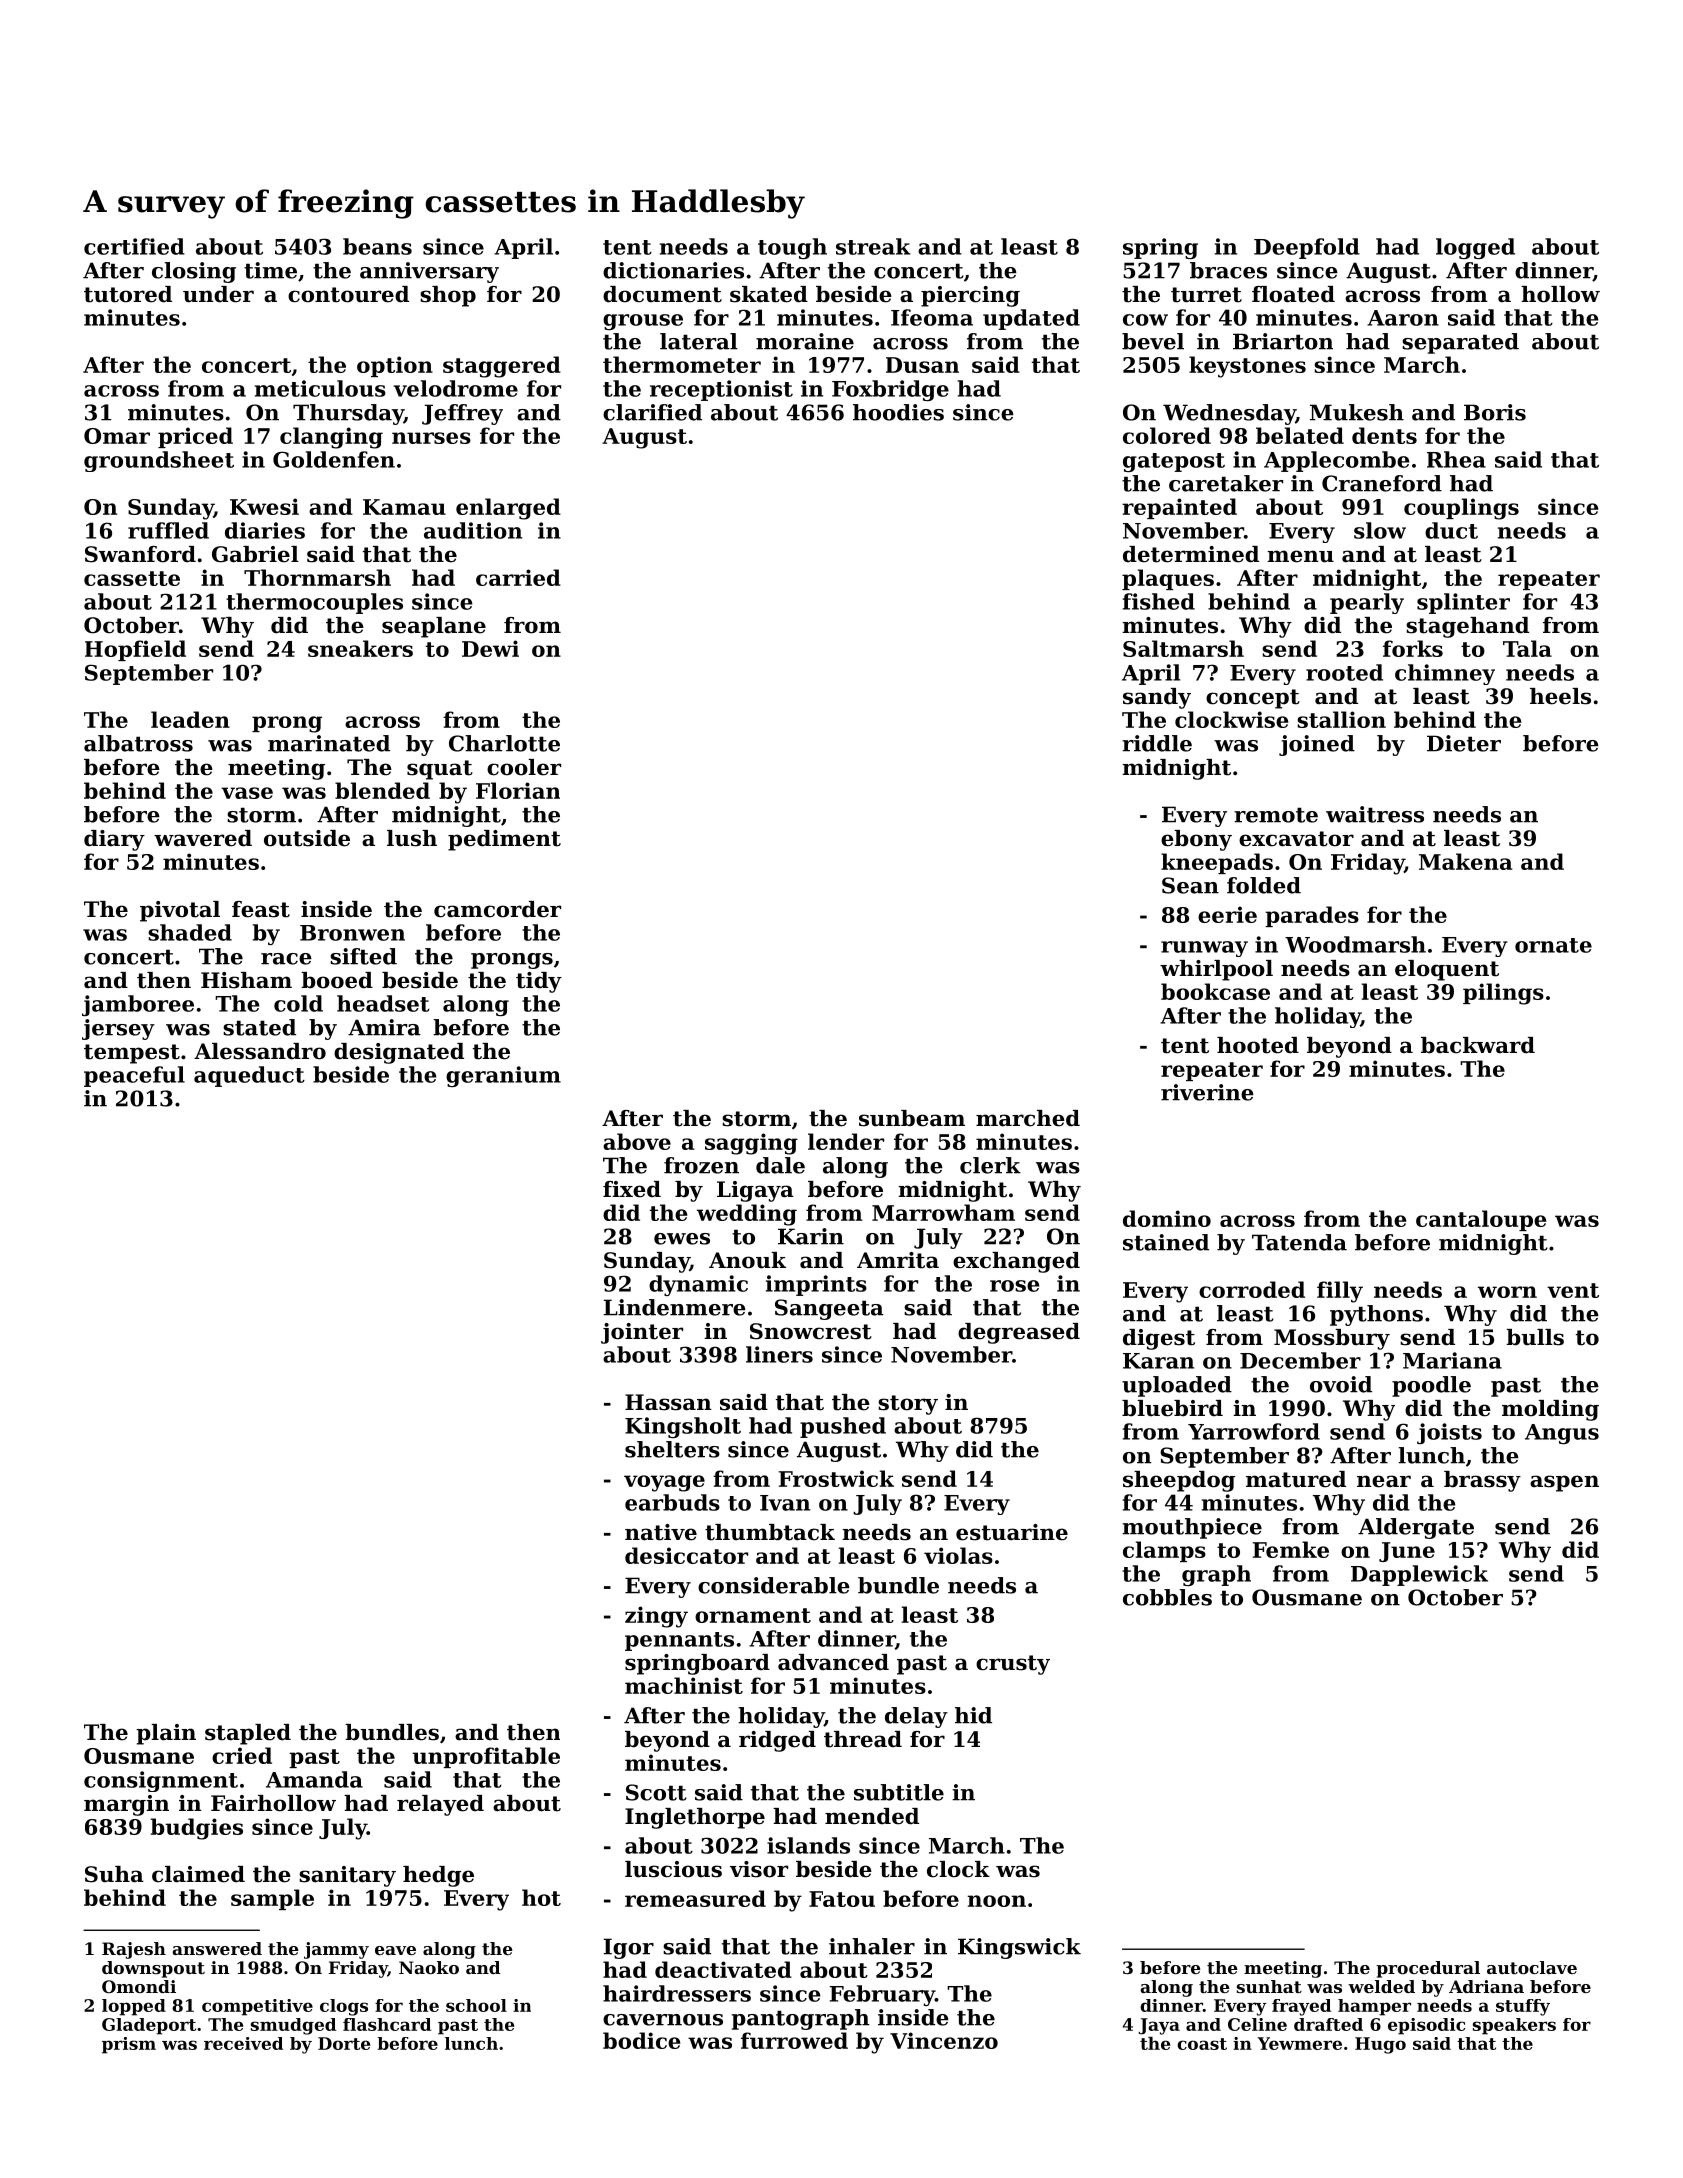  Describe the element at coordinates (1573, 1290) in the image. I see `vent` at that location.
